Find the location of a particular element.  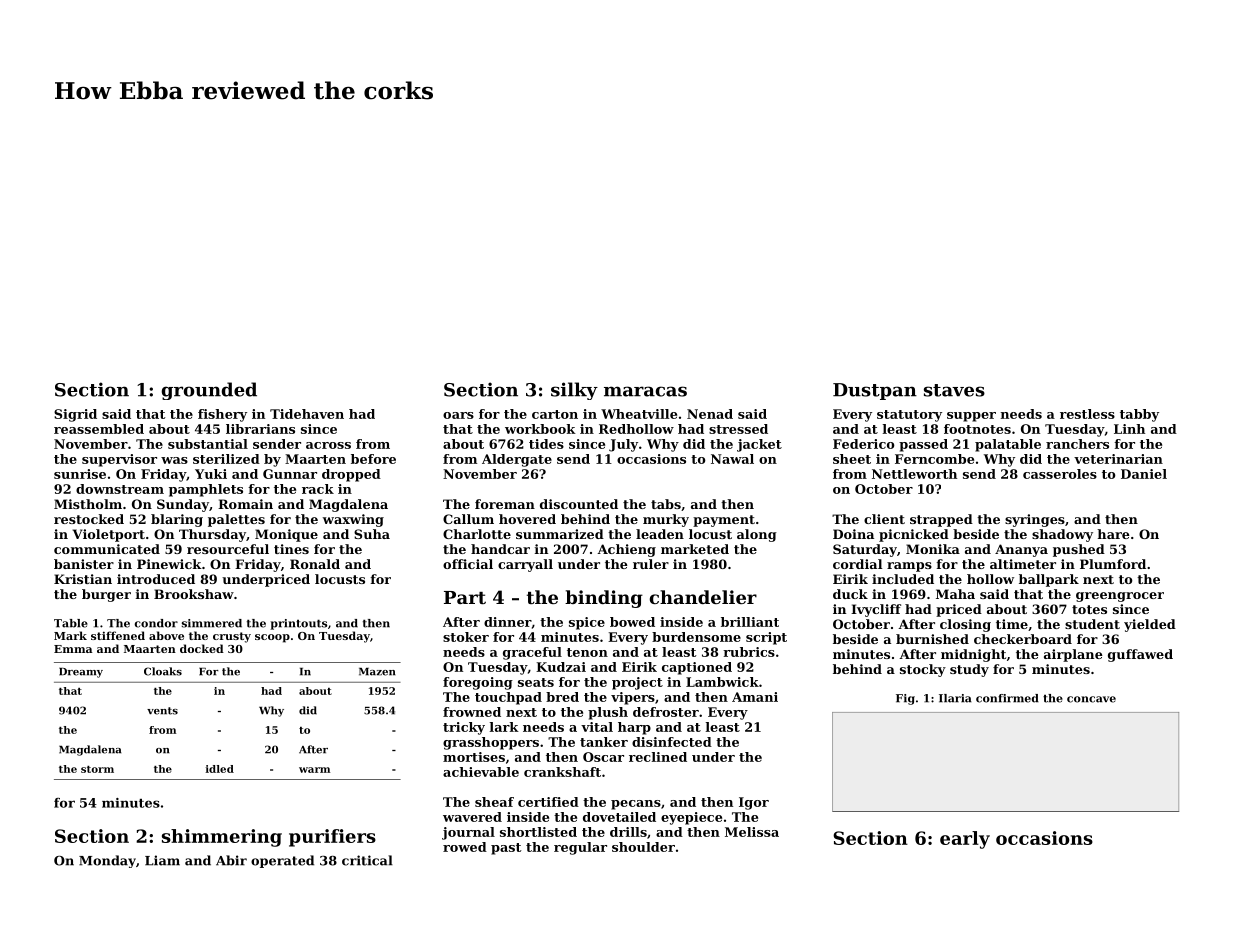

shimmering is located at coordinates (222, 838).
